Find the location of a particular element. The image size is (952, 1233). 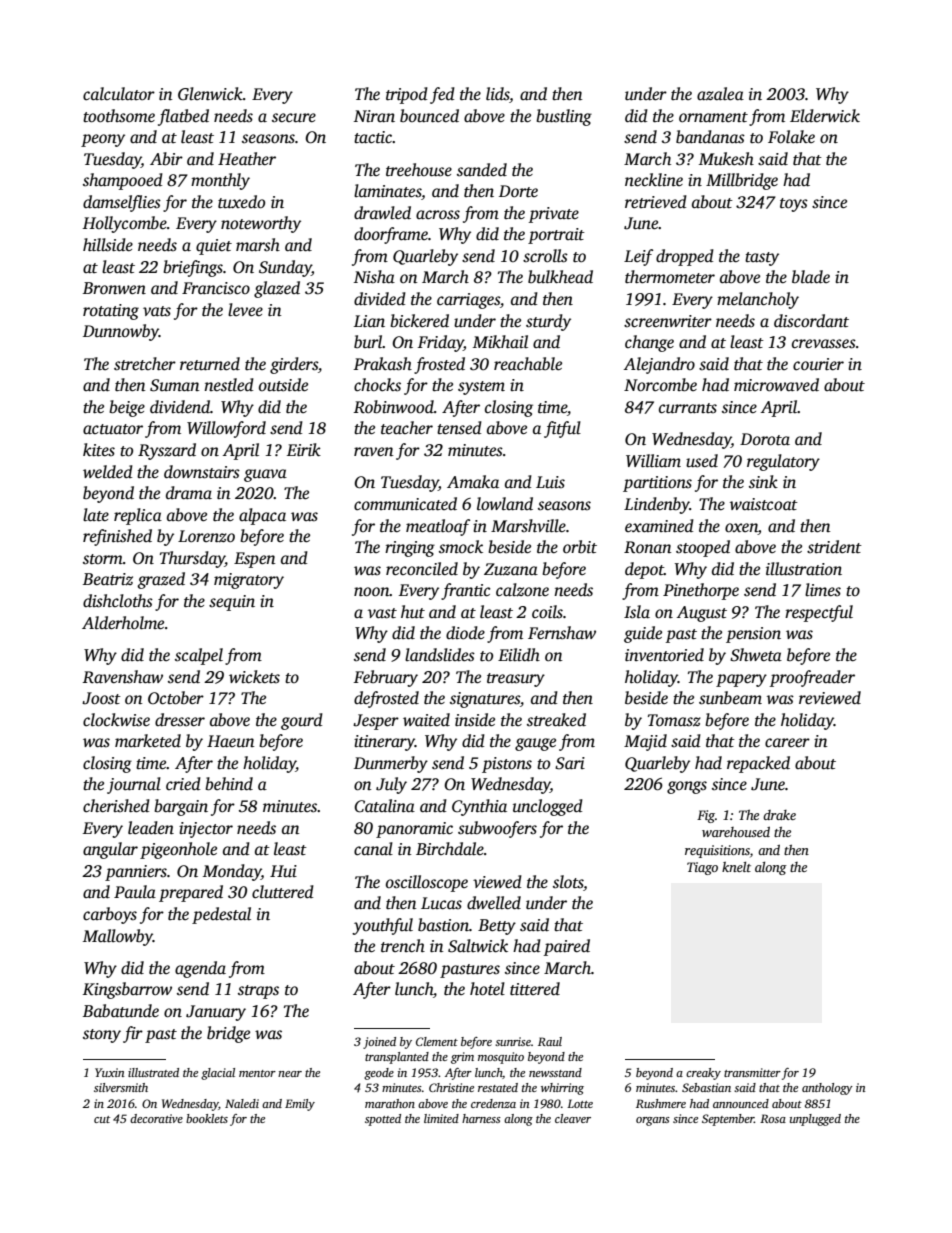

lids is located at coordinates (498, 95).
